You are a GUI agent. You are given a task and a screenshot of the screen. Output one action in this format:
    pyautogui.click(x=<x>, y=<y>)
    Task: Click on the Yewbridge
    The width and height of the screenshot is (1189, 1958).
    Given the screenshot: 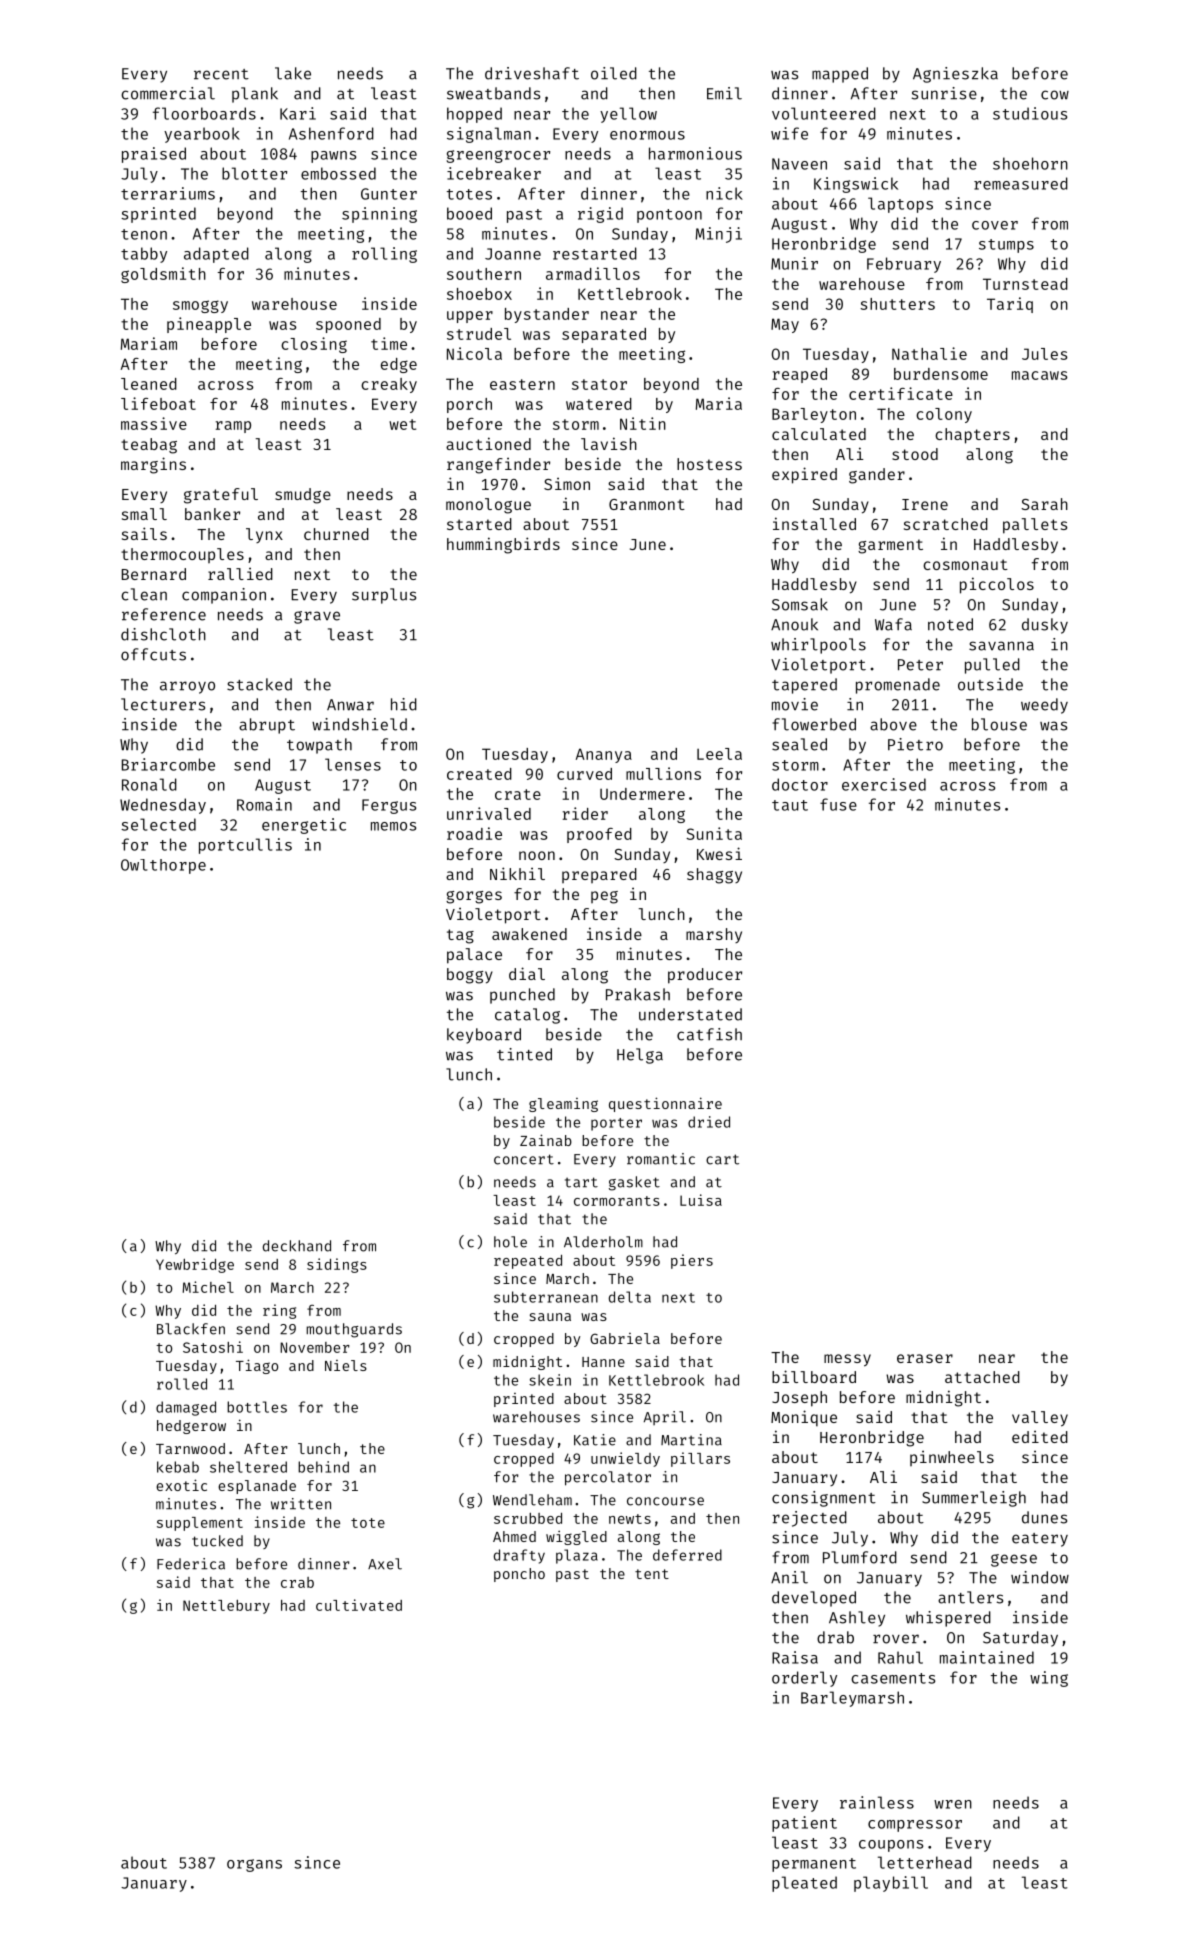 What is the action you would take?
    pyautogui.click(x=195, y=1265)
